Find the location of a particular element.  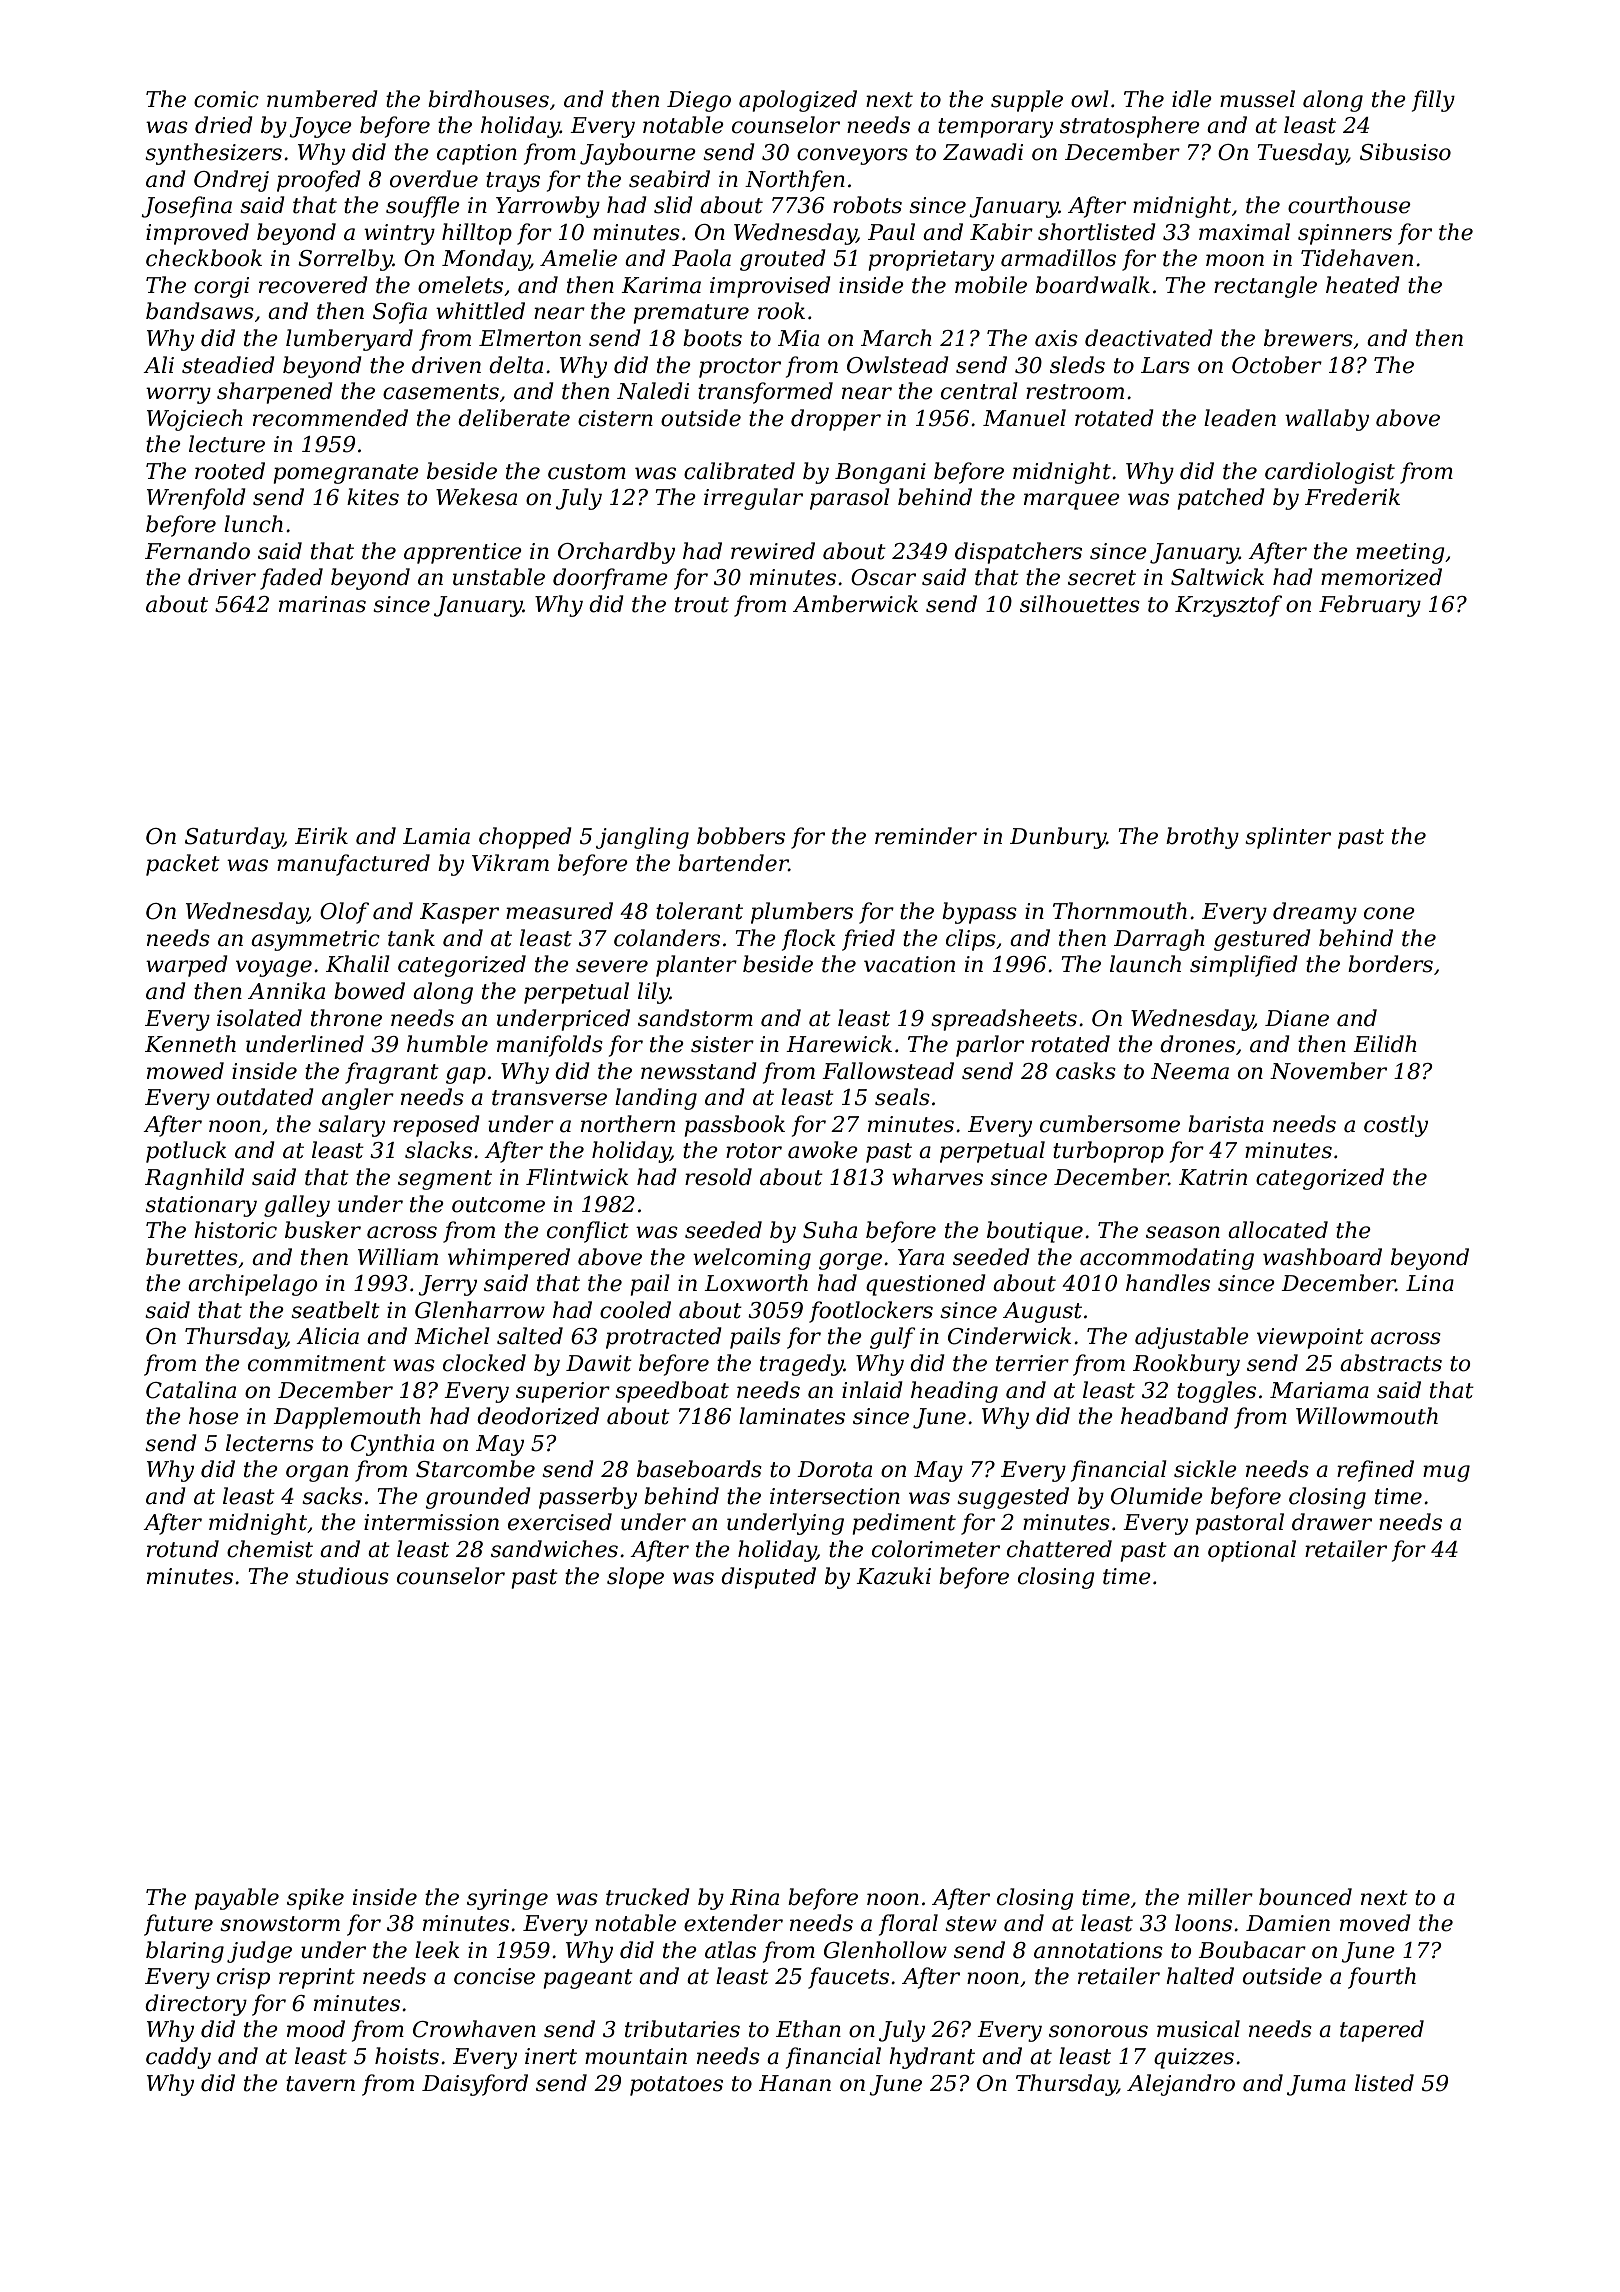

future is located at coordinates (178, 1925).
